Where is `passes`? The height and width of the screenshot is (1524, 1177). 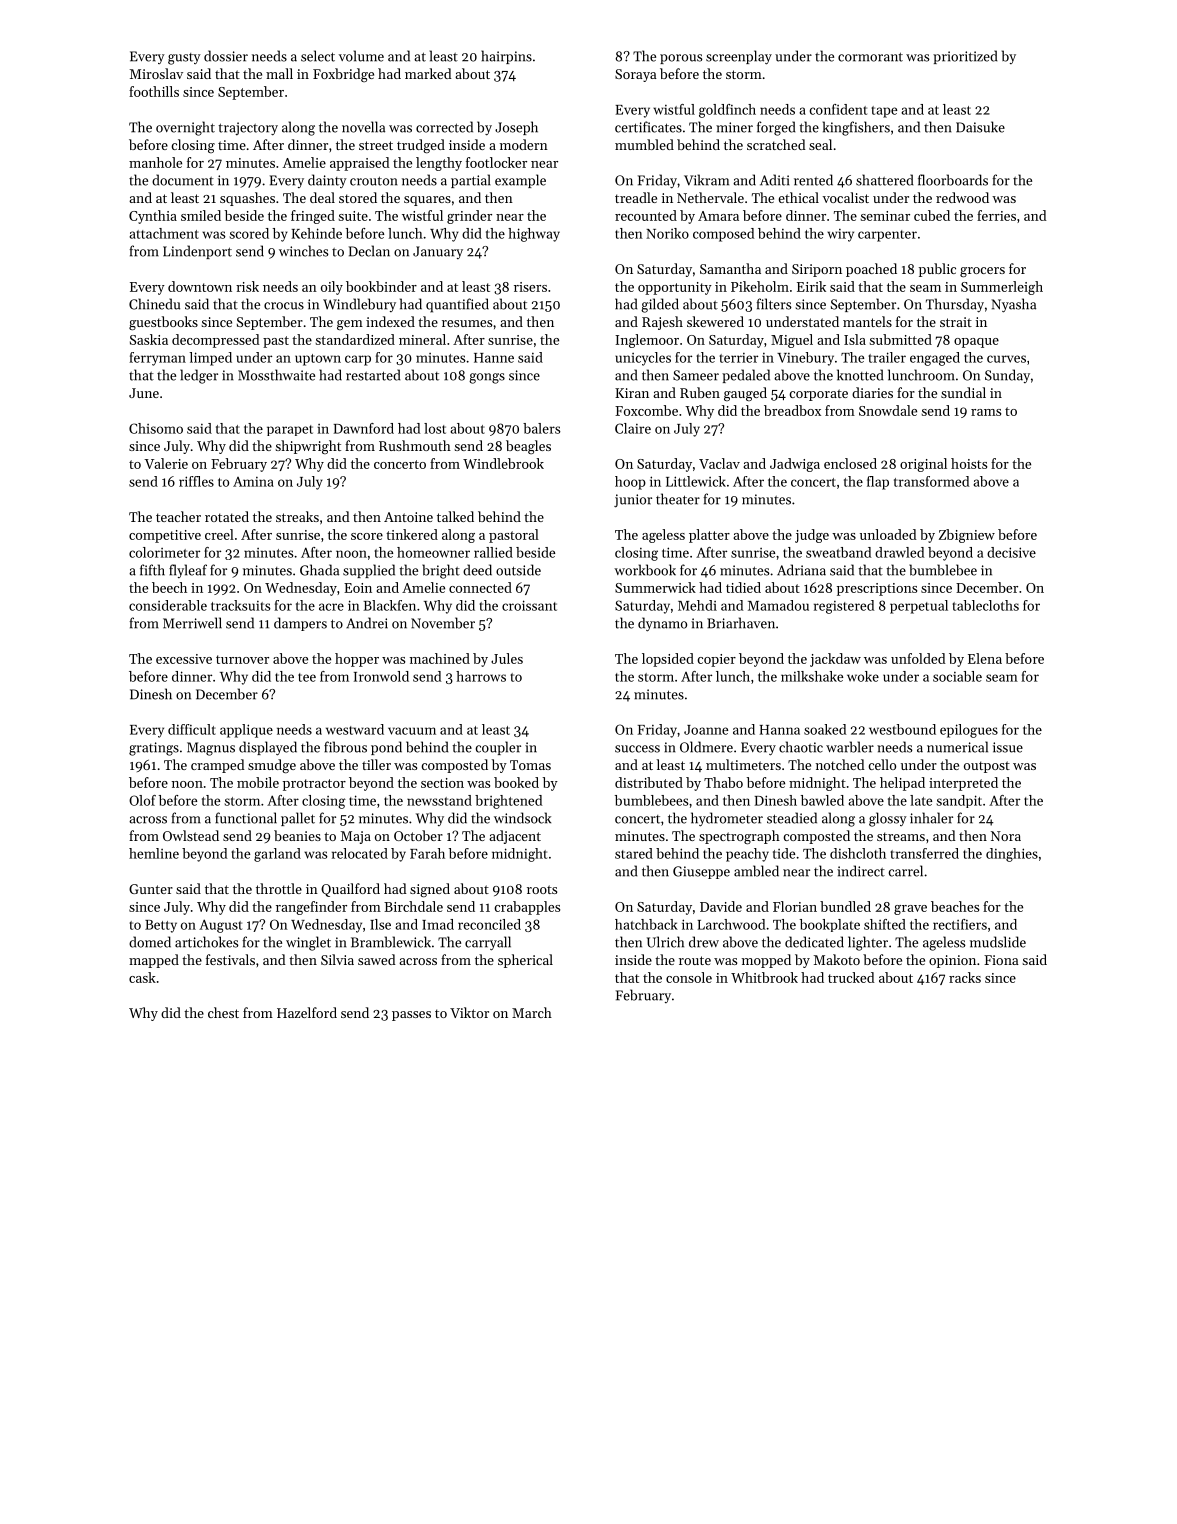 passes is located at coordinates (411, 1016).
